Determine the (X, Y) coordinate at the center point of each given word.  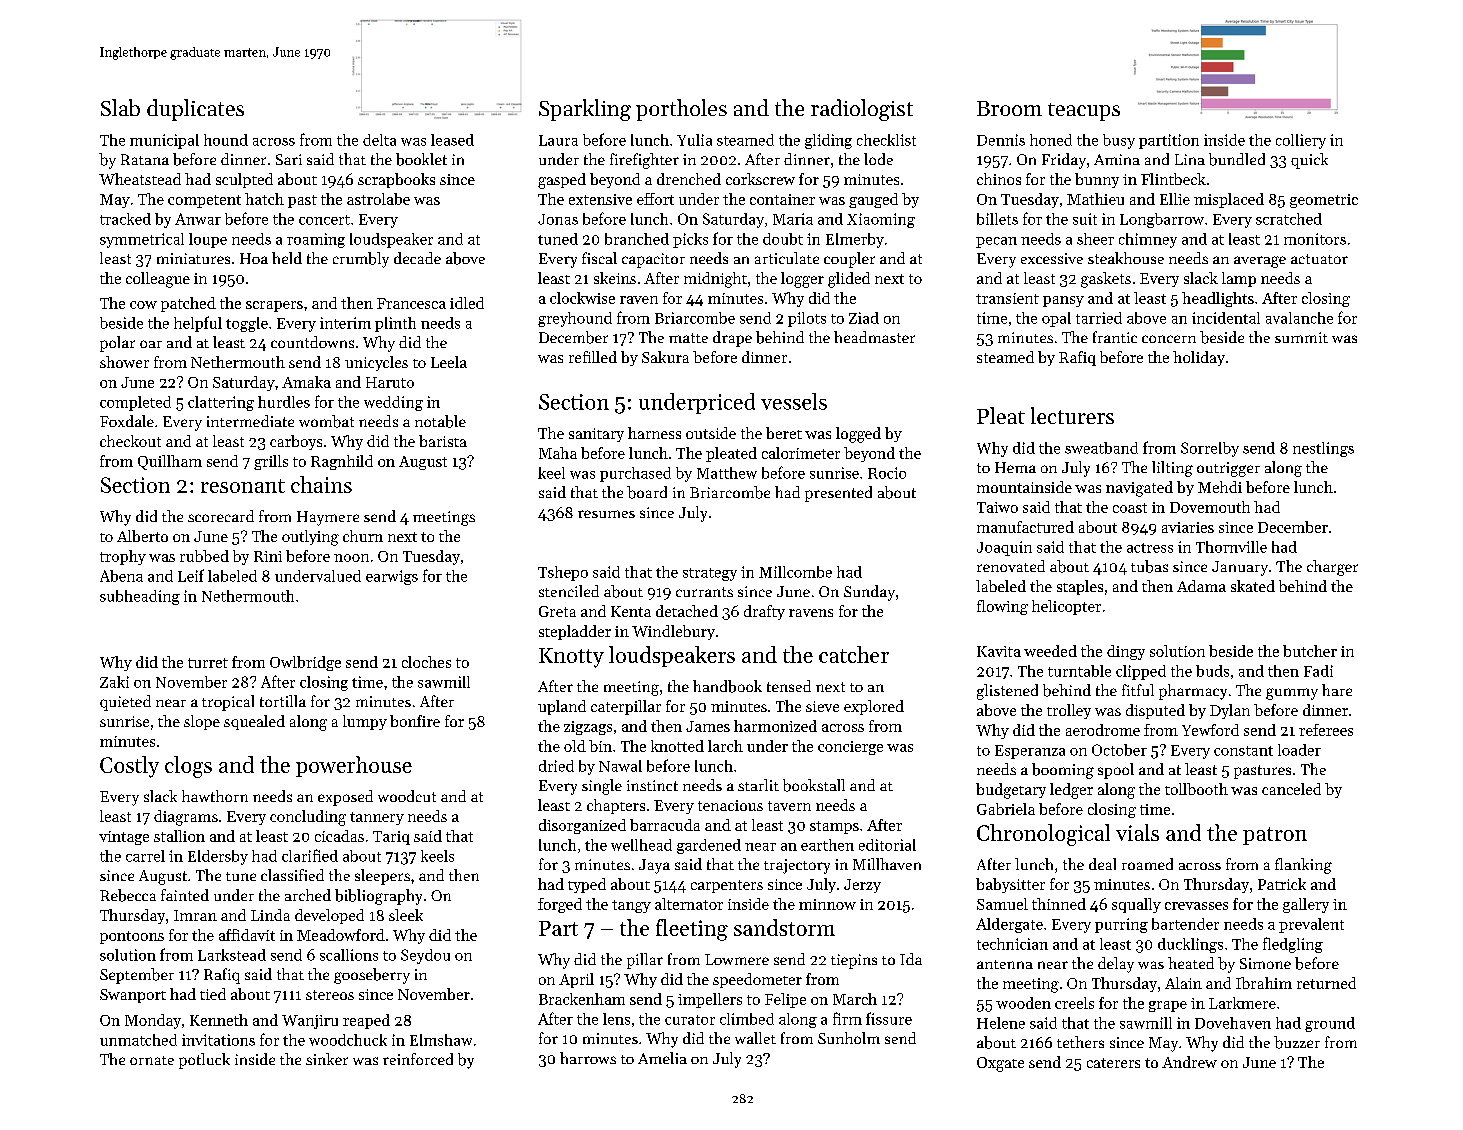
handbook (727, 686)
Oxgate (1000, 1064)
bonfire (415, 721)
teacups (1084, 112)
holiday (1199, 358)
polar (117, 344)
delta (379, 140)
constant (1243, 751)
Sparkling (585, 110)
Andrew (1189, 1062)
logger (802, 280)
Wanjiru (310, 1022)
